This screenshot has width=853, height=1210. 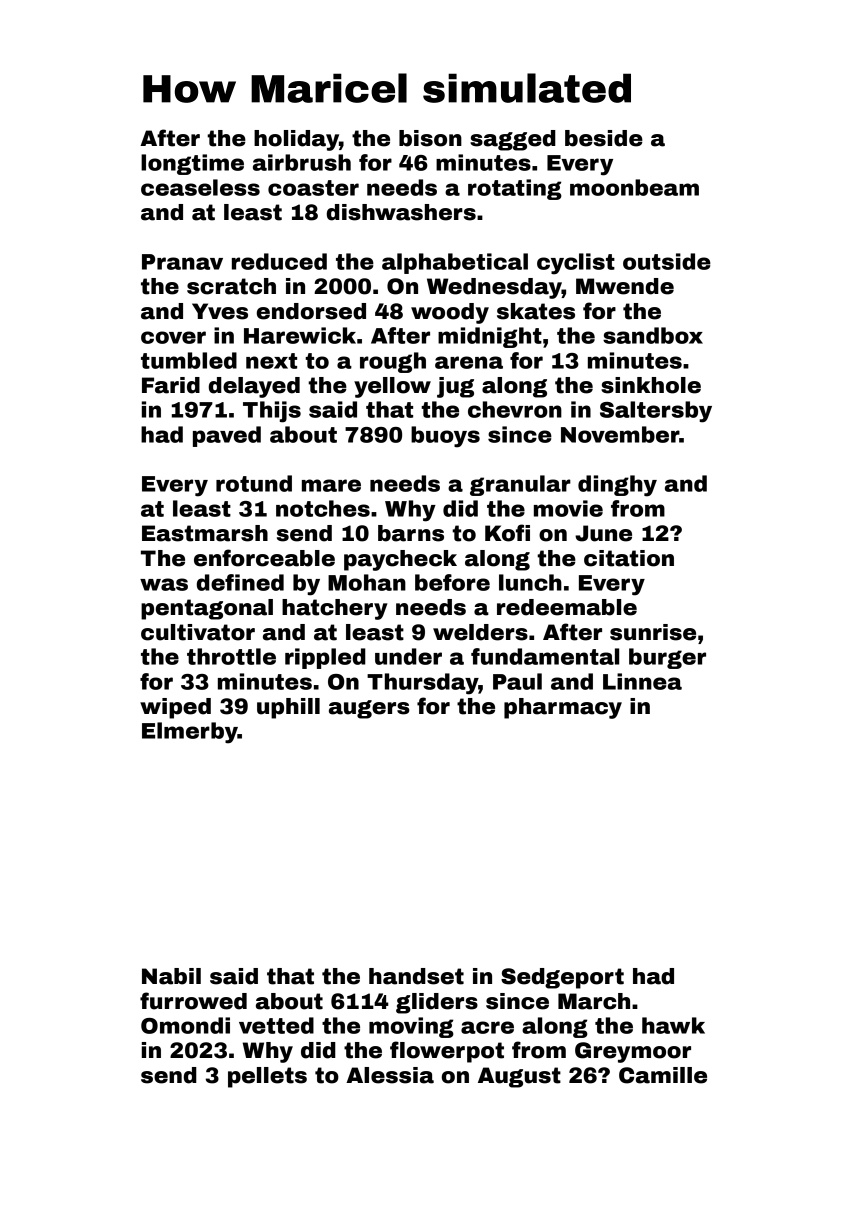 I want to click on Nabil, so click(x=171, y=976).
